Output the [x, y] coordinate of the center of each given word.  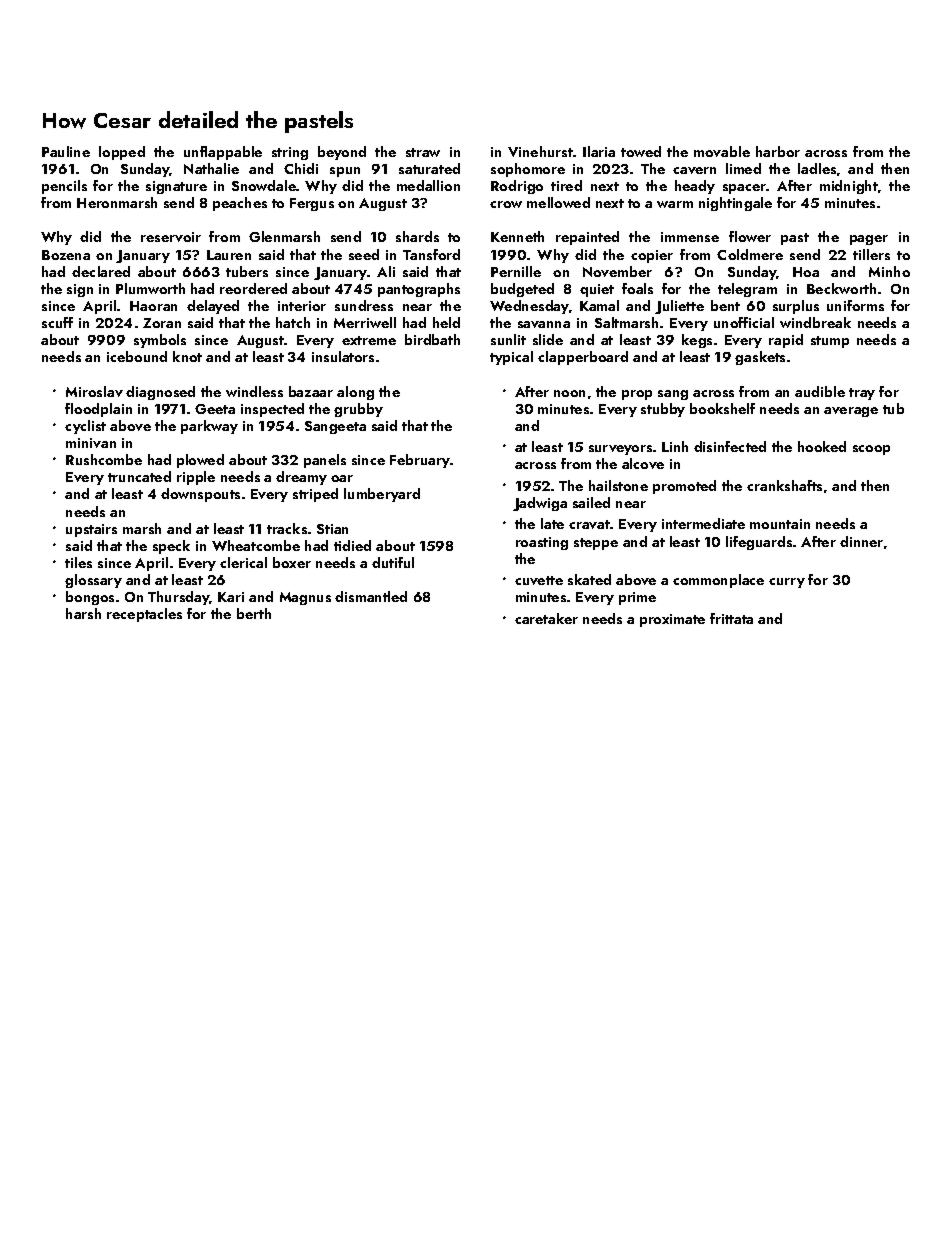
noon [569, 393]
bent [725, 305]
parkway [209, 427]
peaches [240, 204]
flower [750, 236]
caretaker [546, 618]
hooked [822, 446]
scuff [57, 322]
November [617, 271]
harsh [83, 613]
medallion [428, 185]
